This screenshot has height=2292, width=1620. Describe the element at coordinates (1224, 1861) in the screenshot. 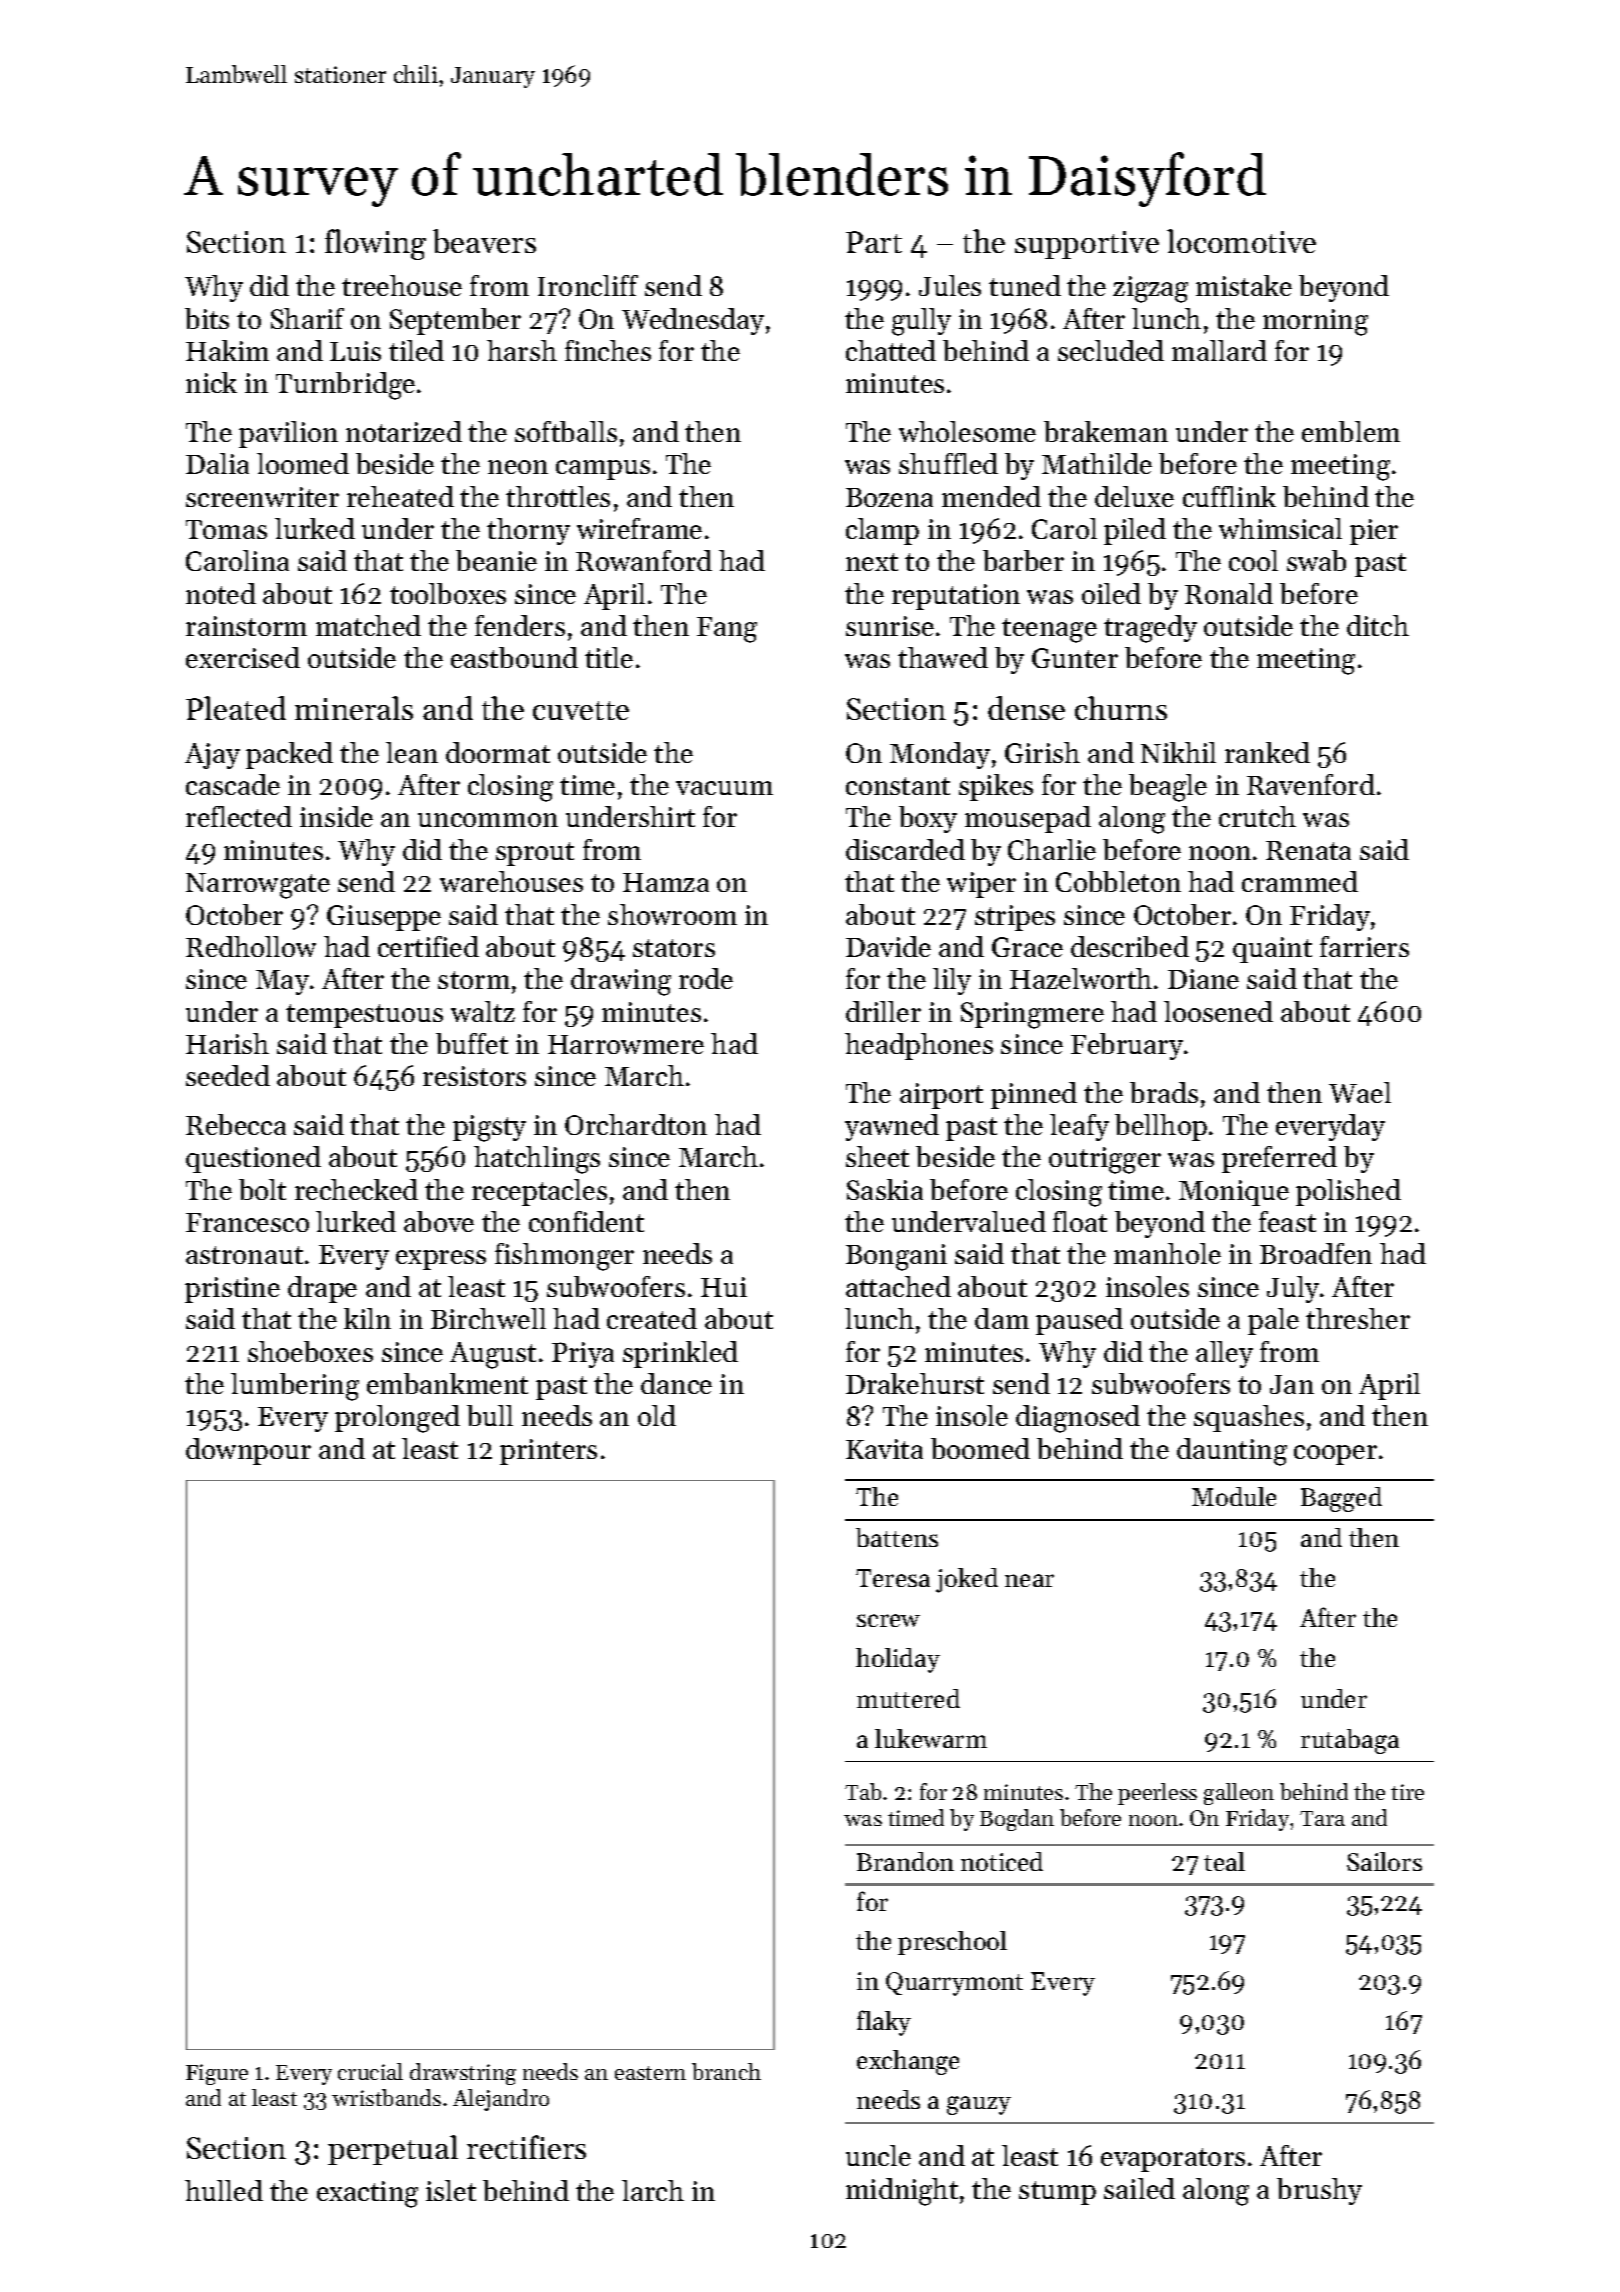

I see `teal` at that location.
